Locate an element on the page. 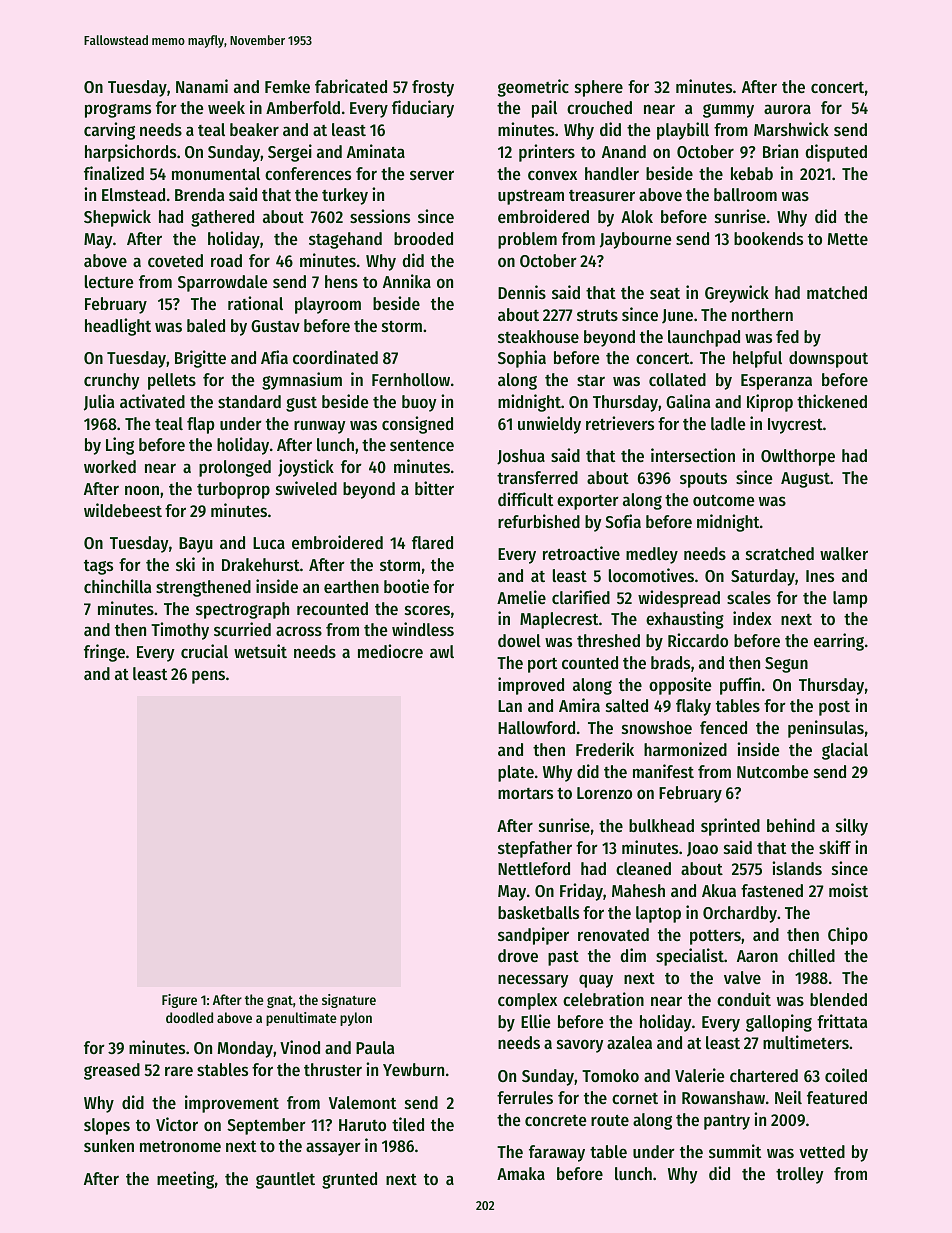  pens is located at coordinates (208, 677).
